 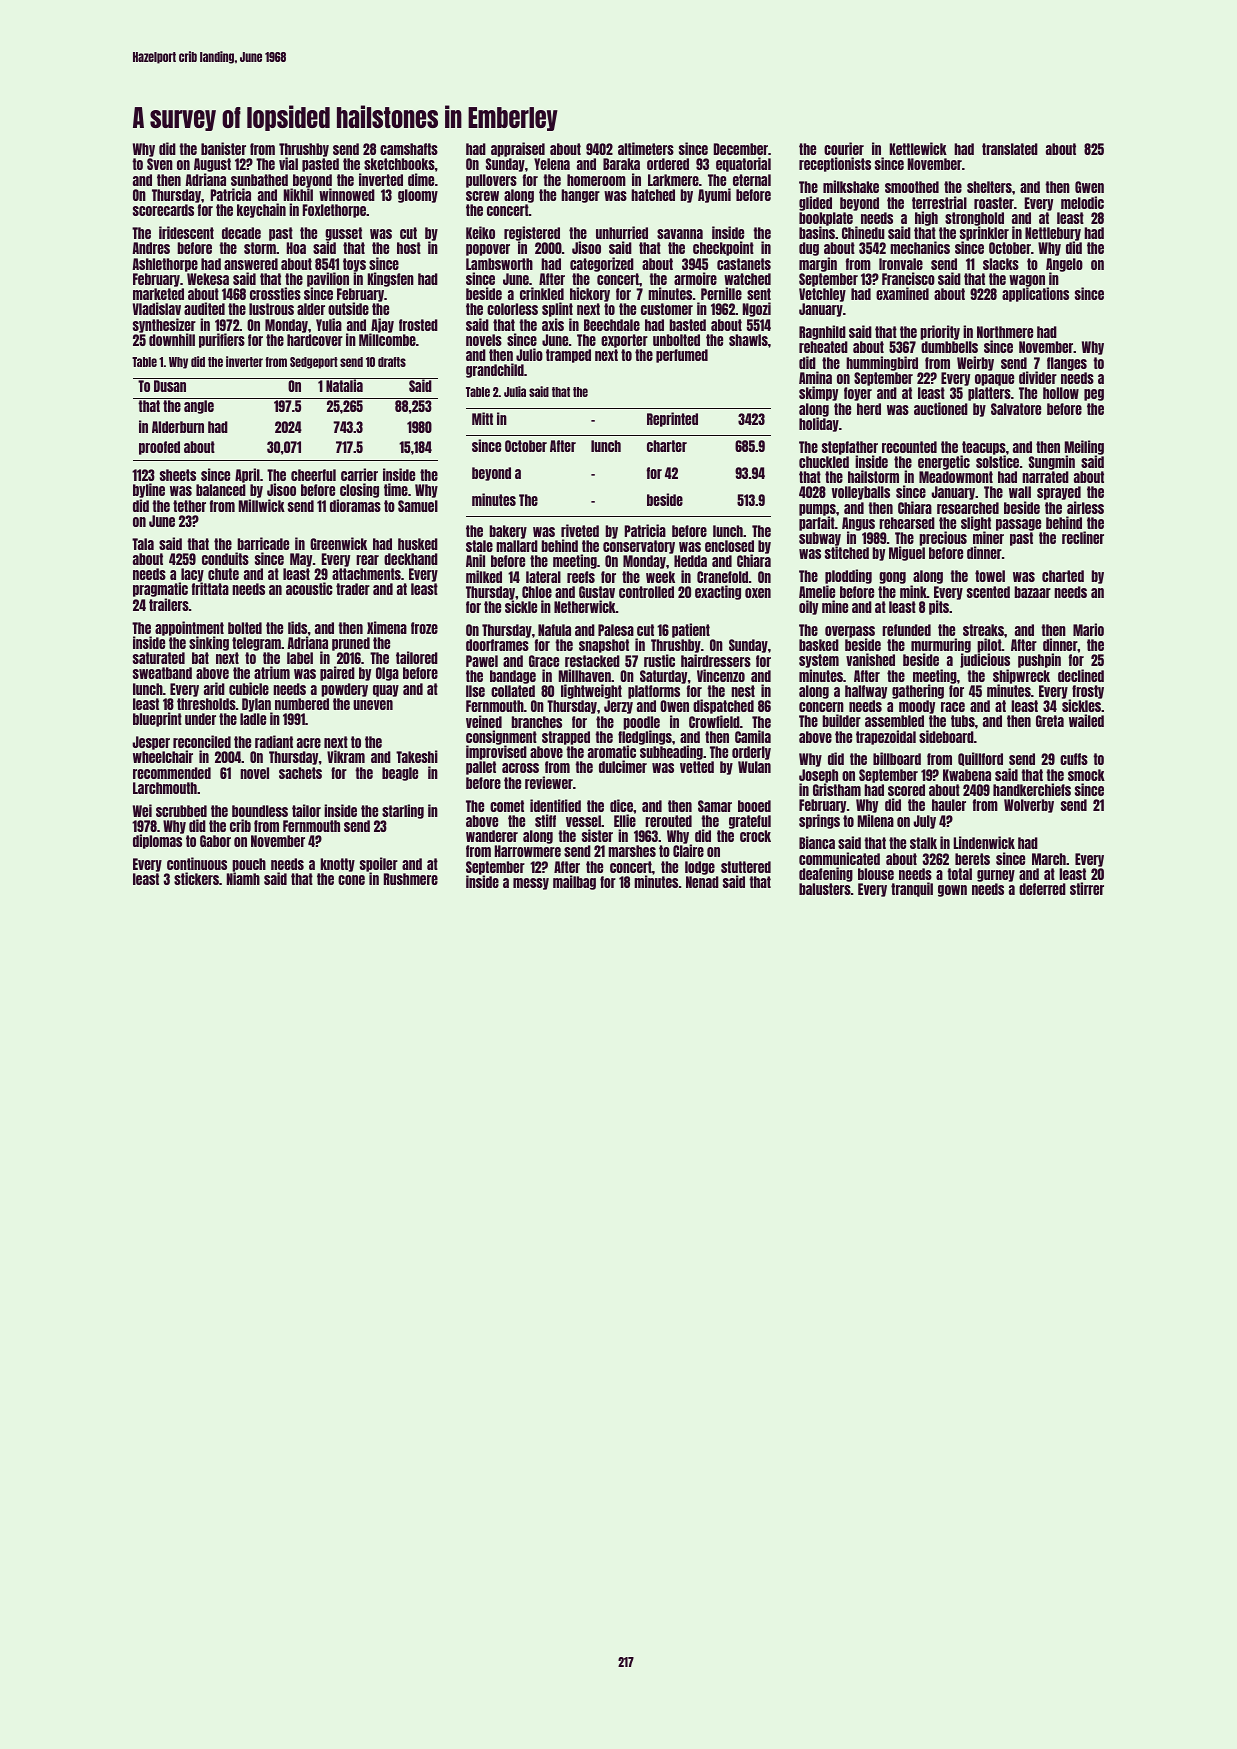 What do you see at coordinates (482, 418) in the document?
I see `Mitt` at bounding box center [482, 418].
